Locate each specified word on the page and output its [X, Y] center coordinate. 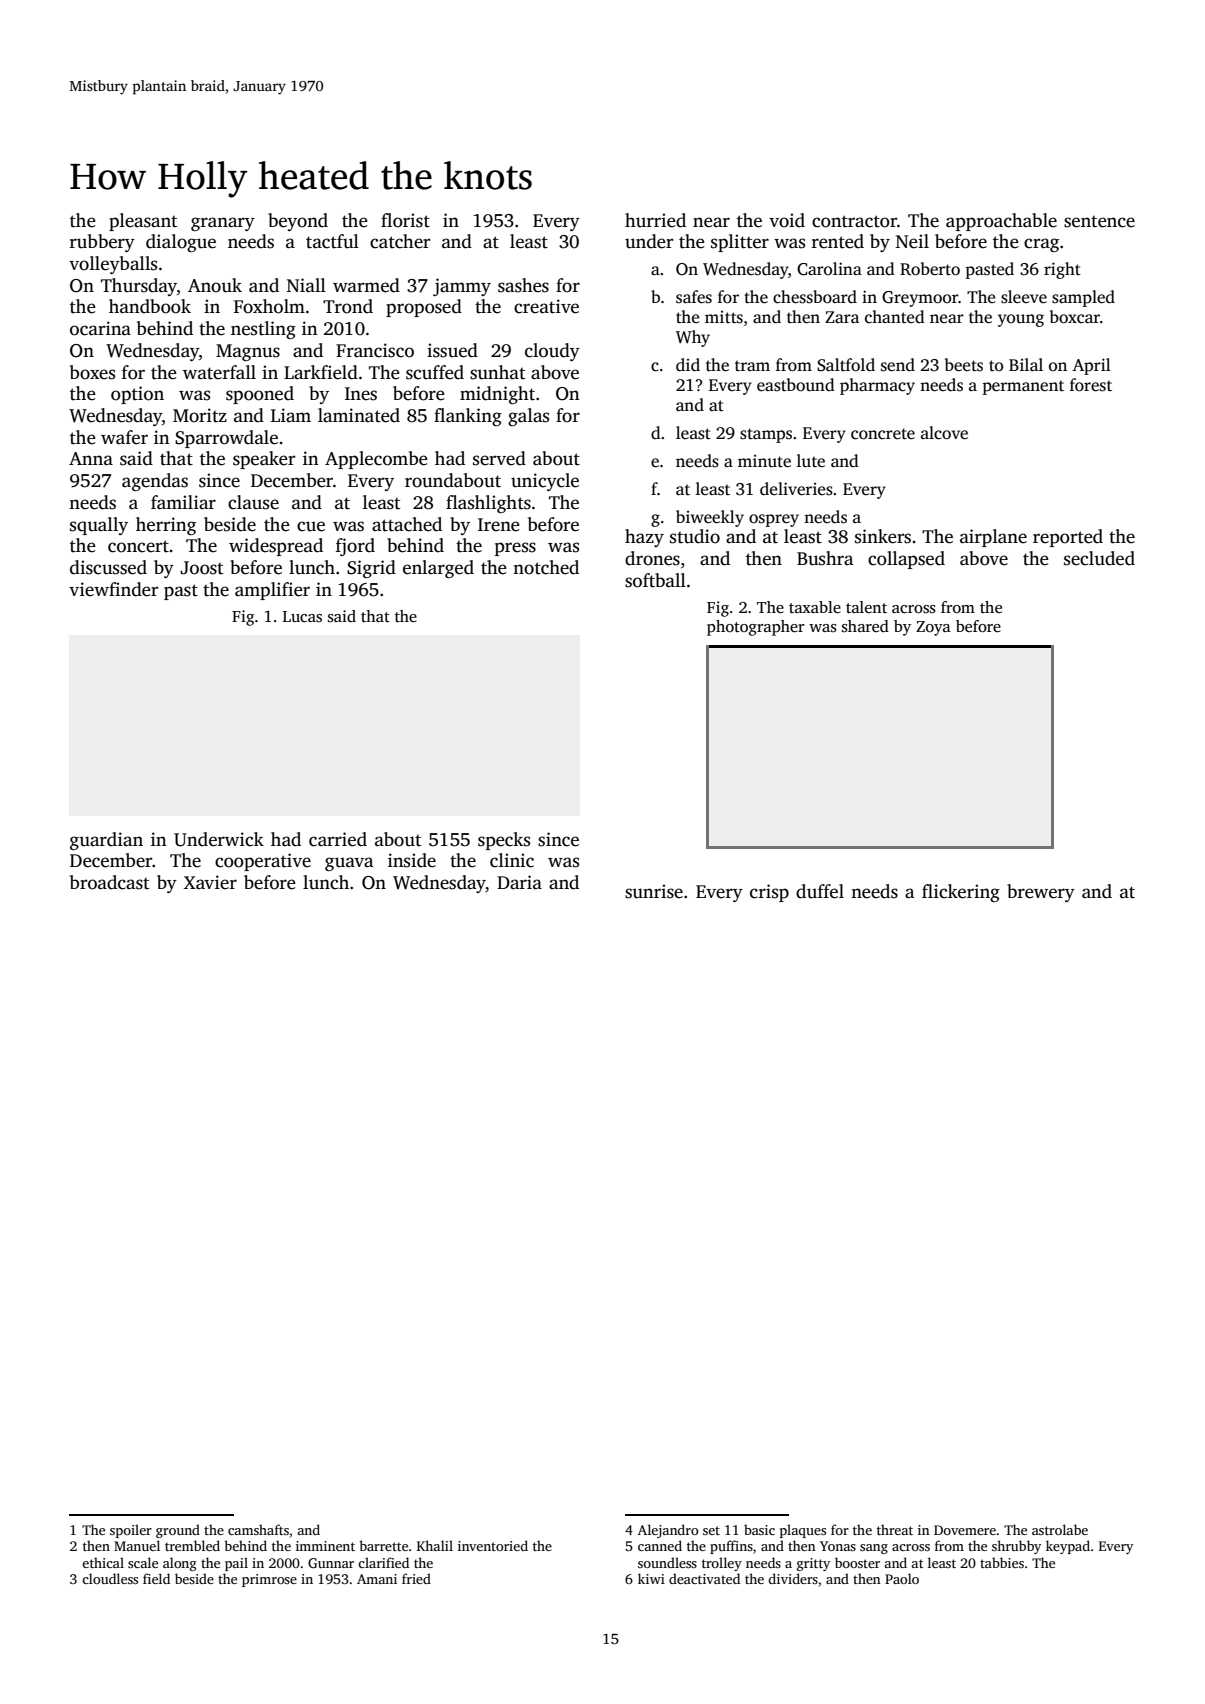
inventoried [493, 1545]
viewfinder [113, 589]
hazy [644, 538]
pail [236, 1564]
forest [1091, 385]
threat [895, 1529]
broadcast [109, 882]
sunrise [654, 891]
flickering [961, 893]
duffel [820, 891]
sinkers [883, 536]
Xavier [210, 882]
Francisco [375, 350]
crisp [769, 893]
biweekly [710, 518]
